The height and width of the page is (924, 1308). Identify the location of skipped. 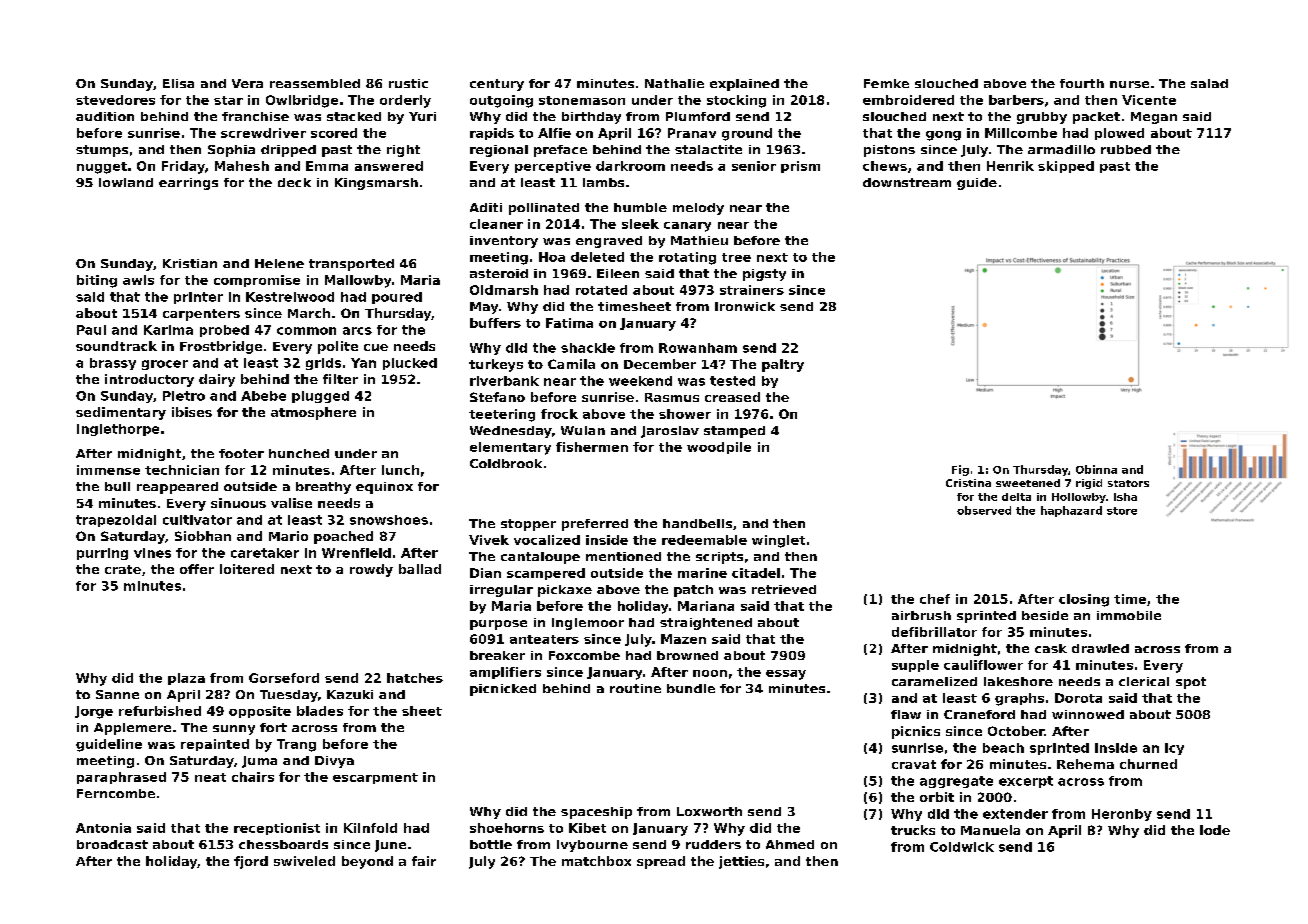
(1066, 167).
